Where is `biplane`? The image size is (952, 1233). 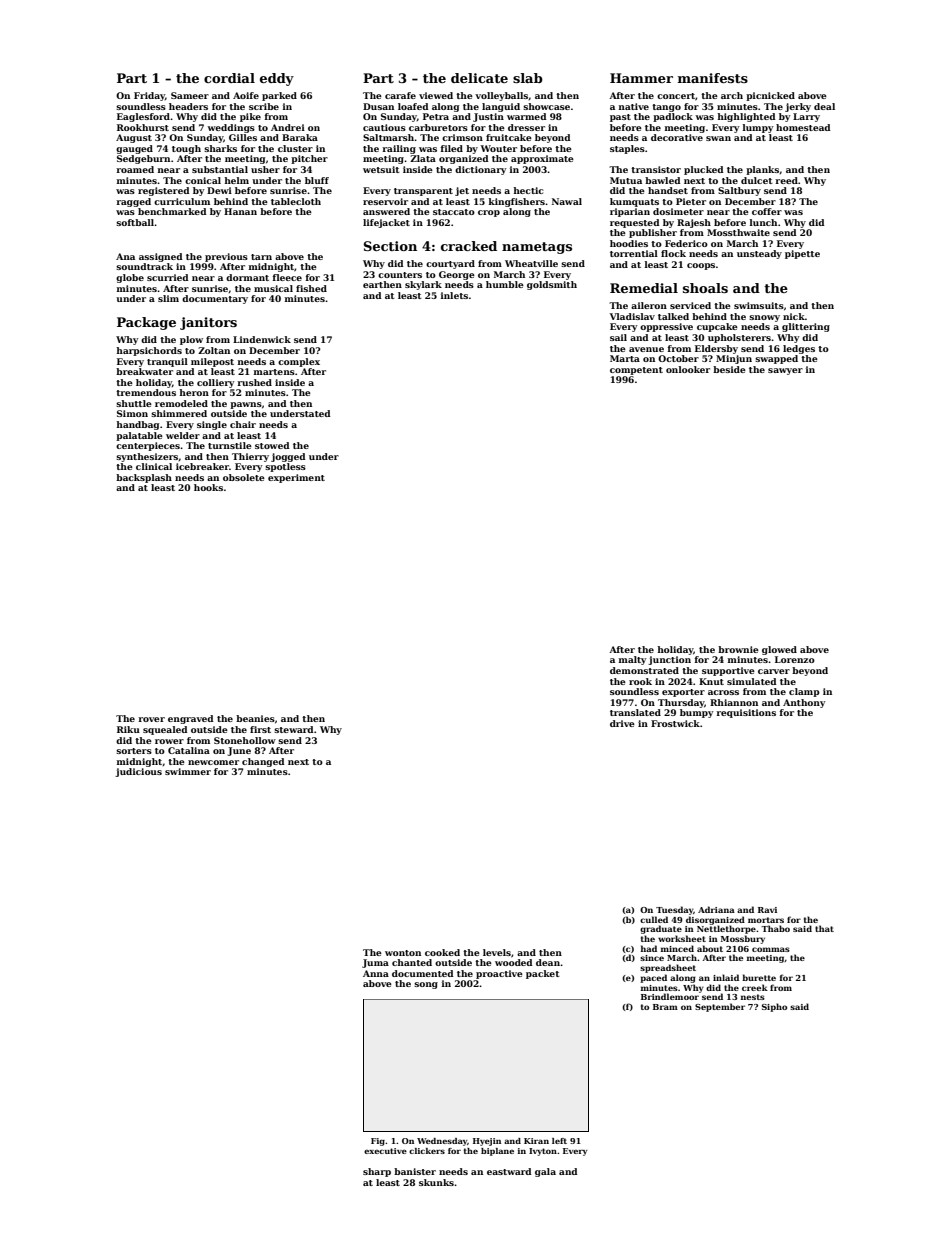
biplane is located at coordinates (497, 1152).
